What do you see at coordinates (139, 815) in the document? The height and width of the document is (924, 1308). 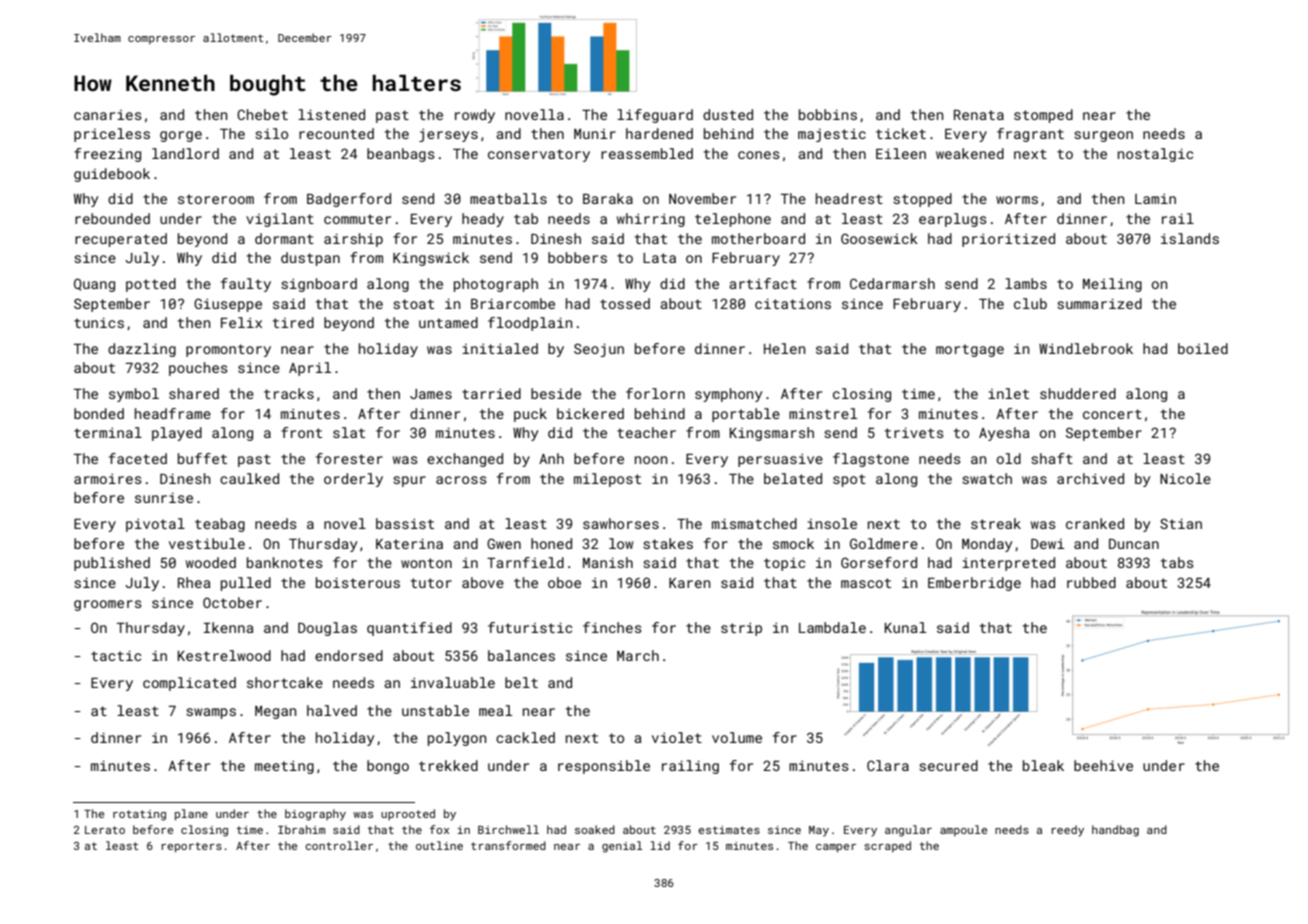 I see `rotating` at bounding box center [139, 815].
